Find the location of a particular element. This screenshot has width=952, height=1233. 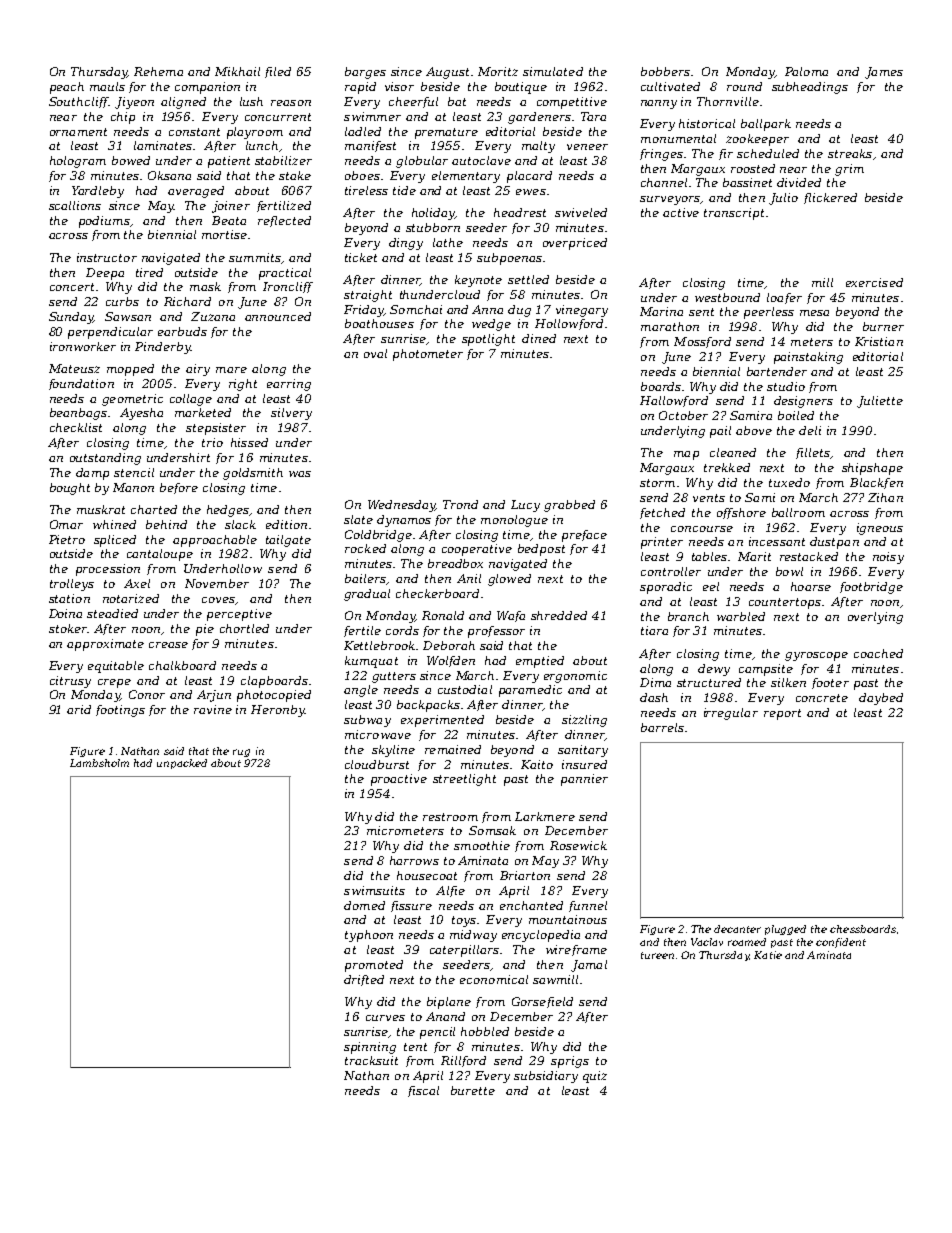

Rehema is located at coordinates (158, 71).
